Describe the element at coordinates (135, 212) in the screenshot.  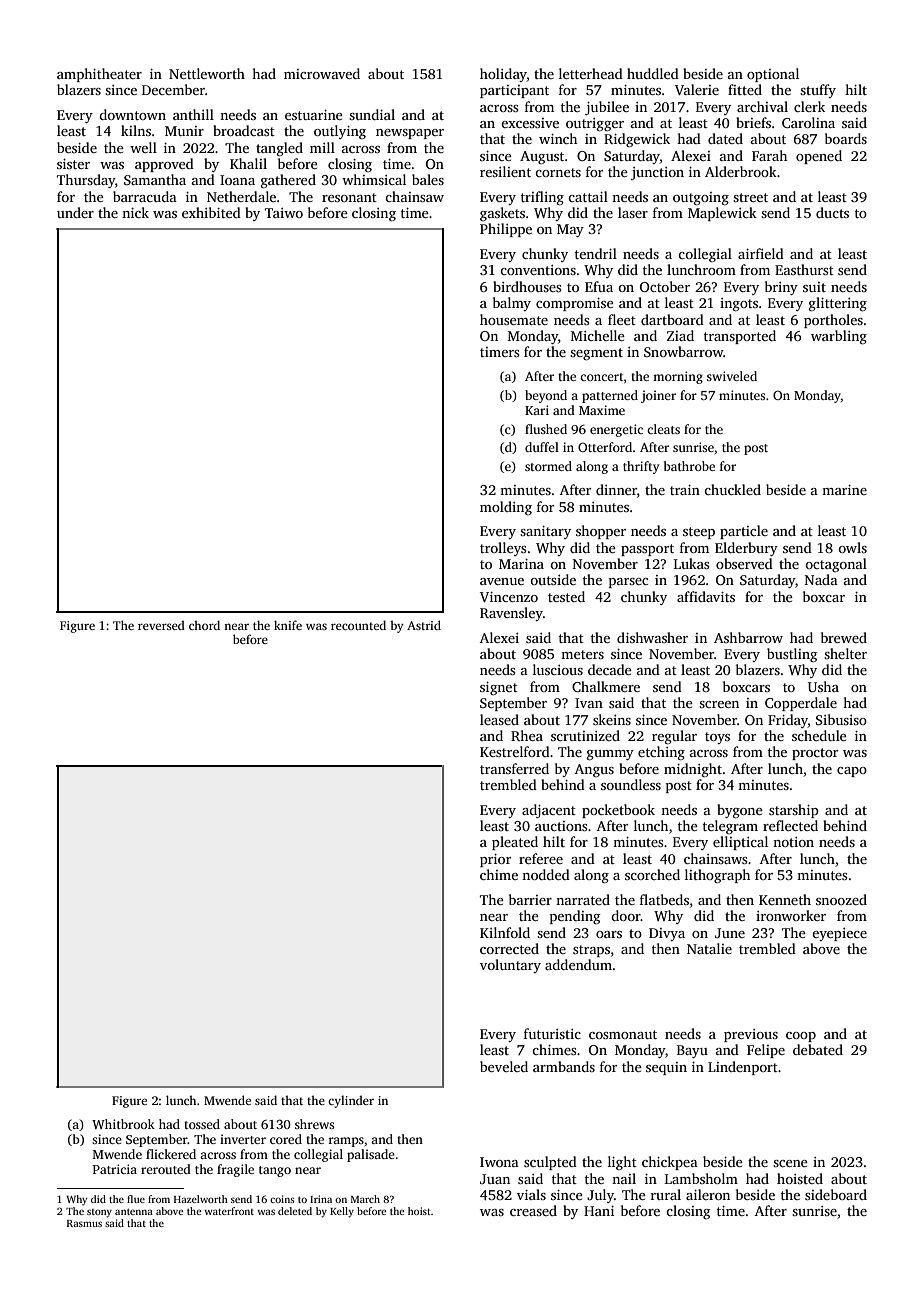
I see `nick` at that location.
